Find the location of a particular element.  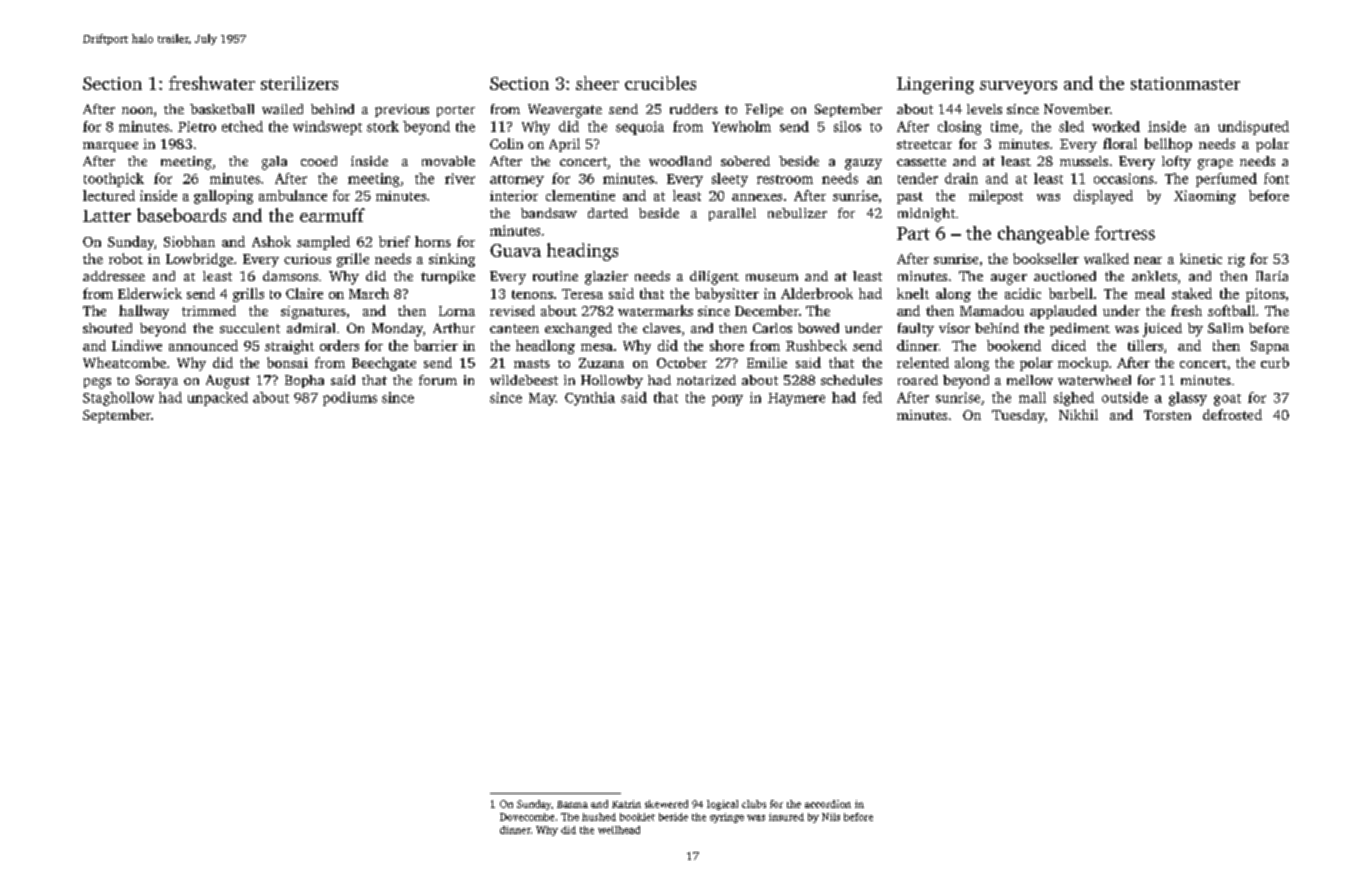

Nils is located at coordinates (831, 817).
